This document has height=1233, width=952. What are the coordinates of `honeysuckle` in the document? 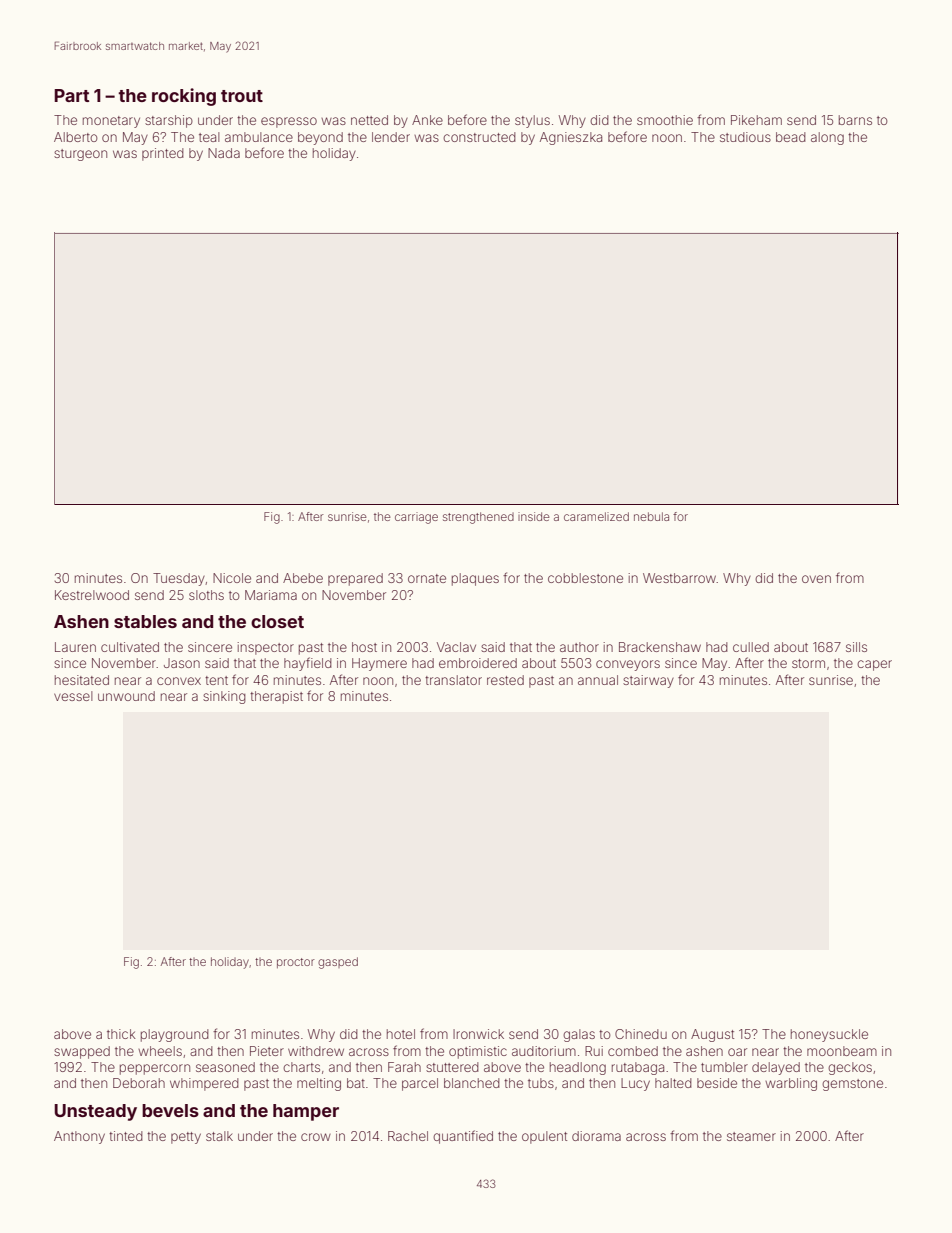 It's located at (829, 1035).
